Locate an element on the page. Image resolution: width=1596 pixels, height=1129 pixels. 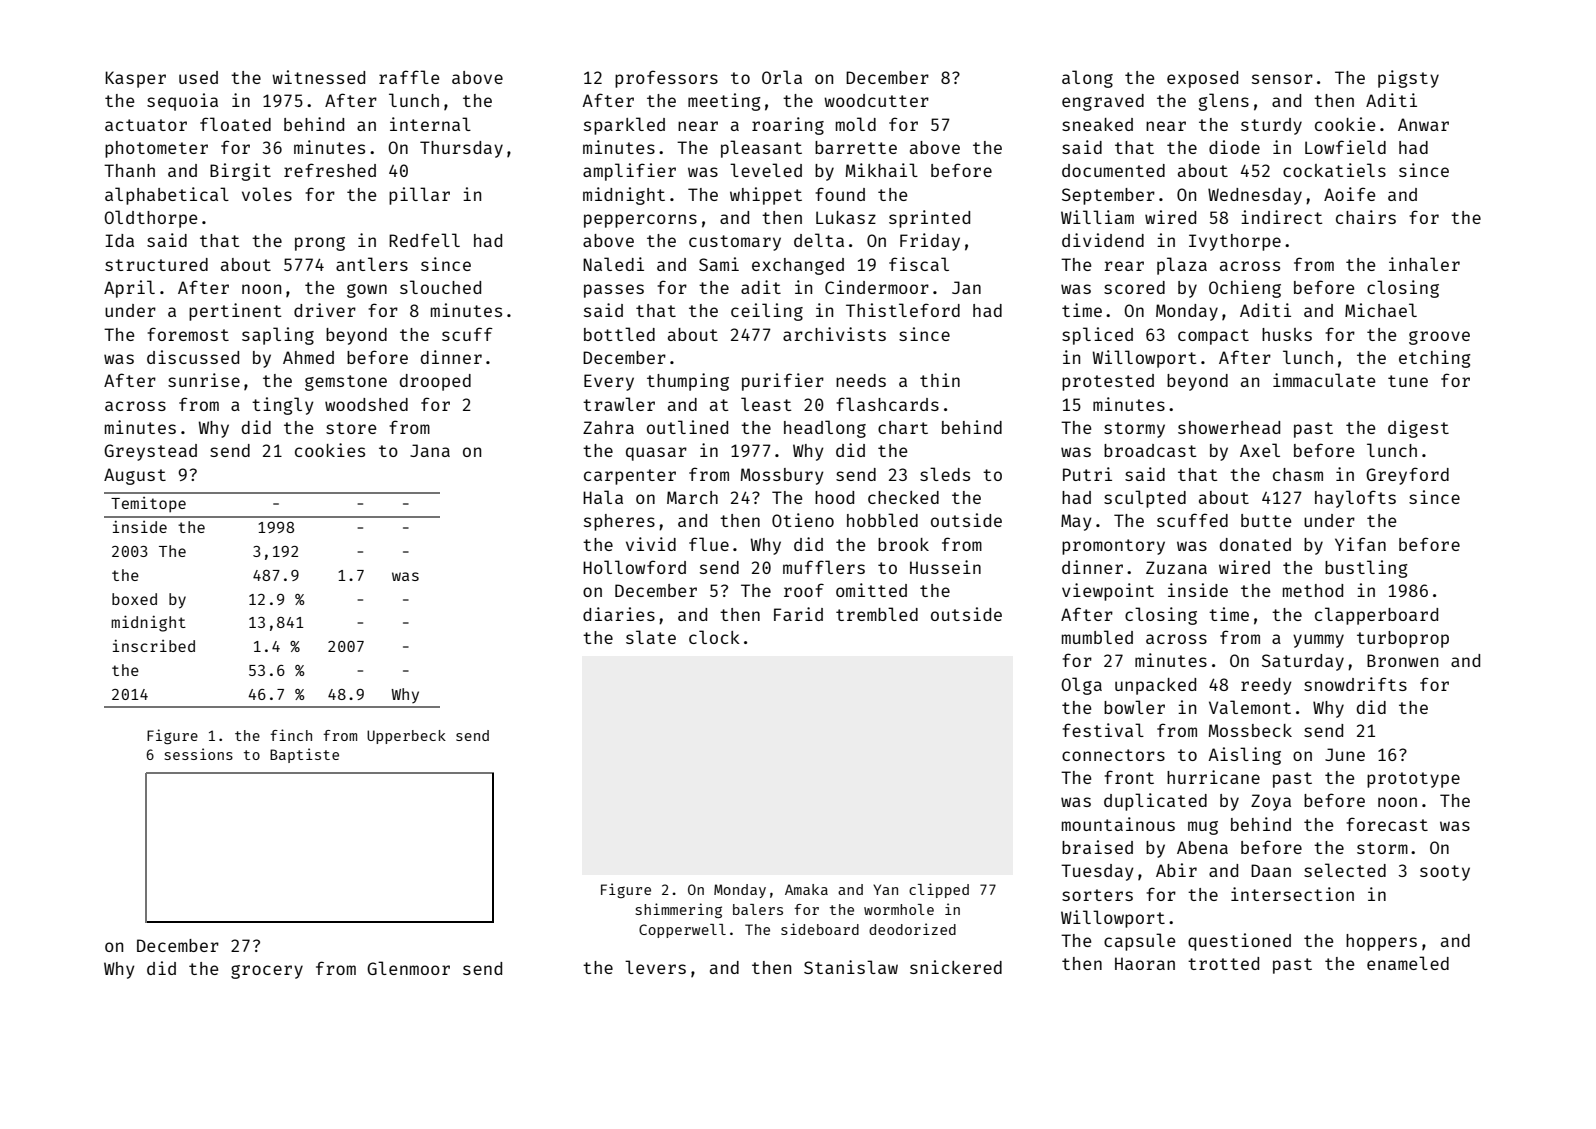
groove is located at coordinates (1439, 338).
